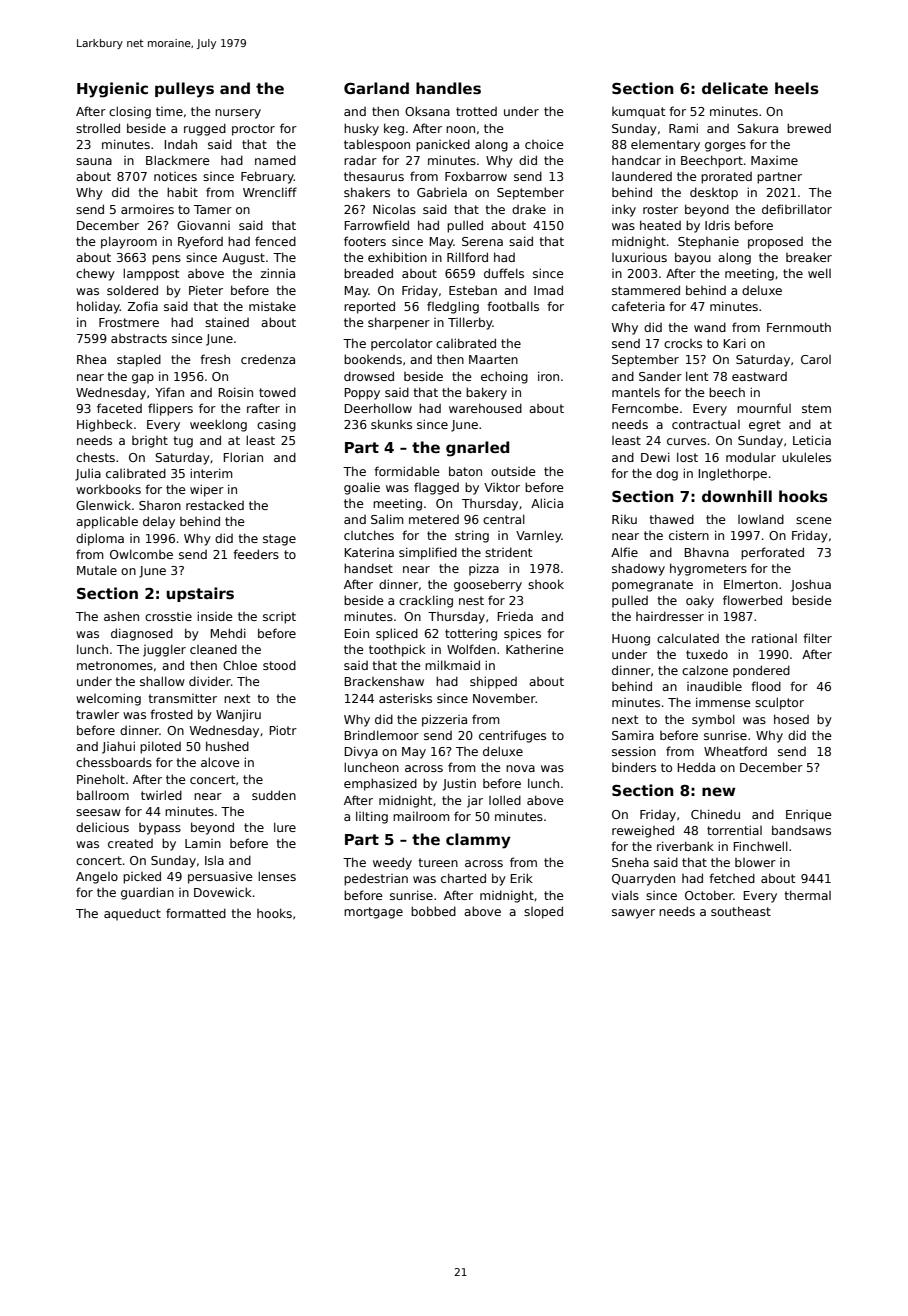 Image resolution: width=908 pixels, height=1316 pixels. I want to click on bobbed, so click(433, 911).
